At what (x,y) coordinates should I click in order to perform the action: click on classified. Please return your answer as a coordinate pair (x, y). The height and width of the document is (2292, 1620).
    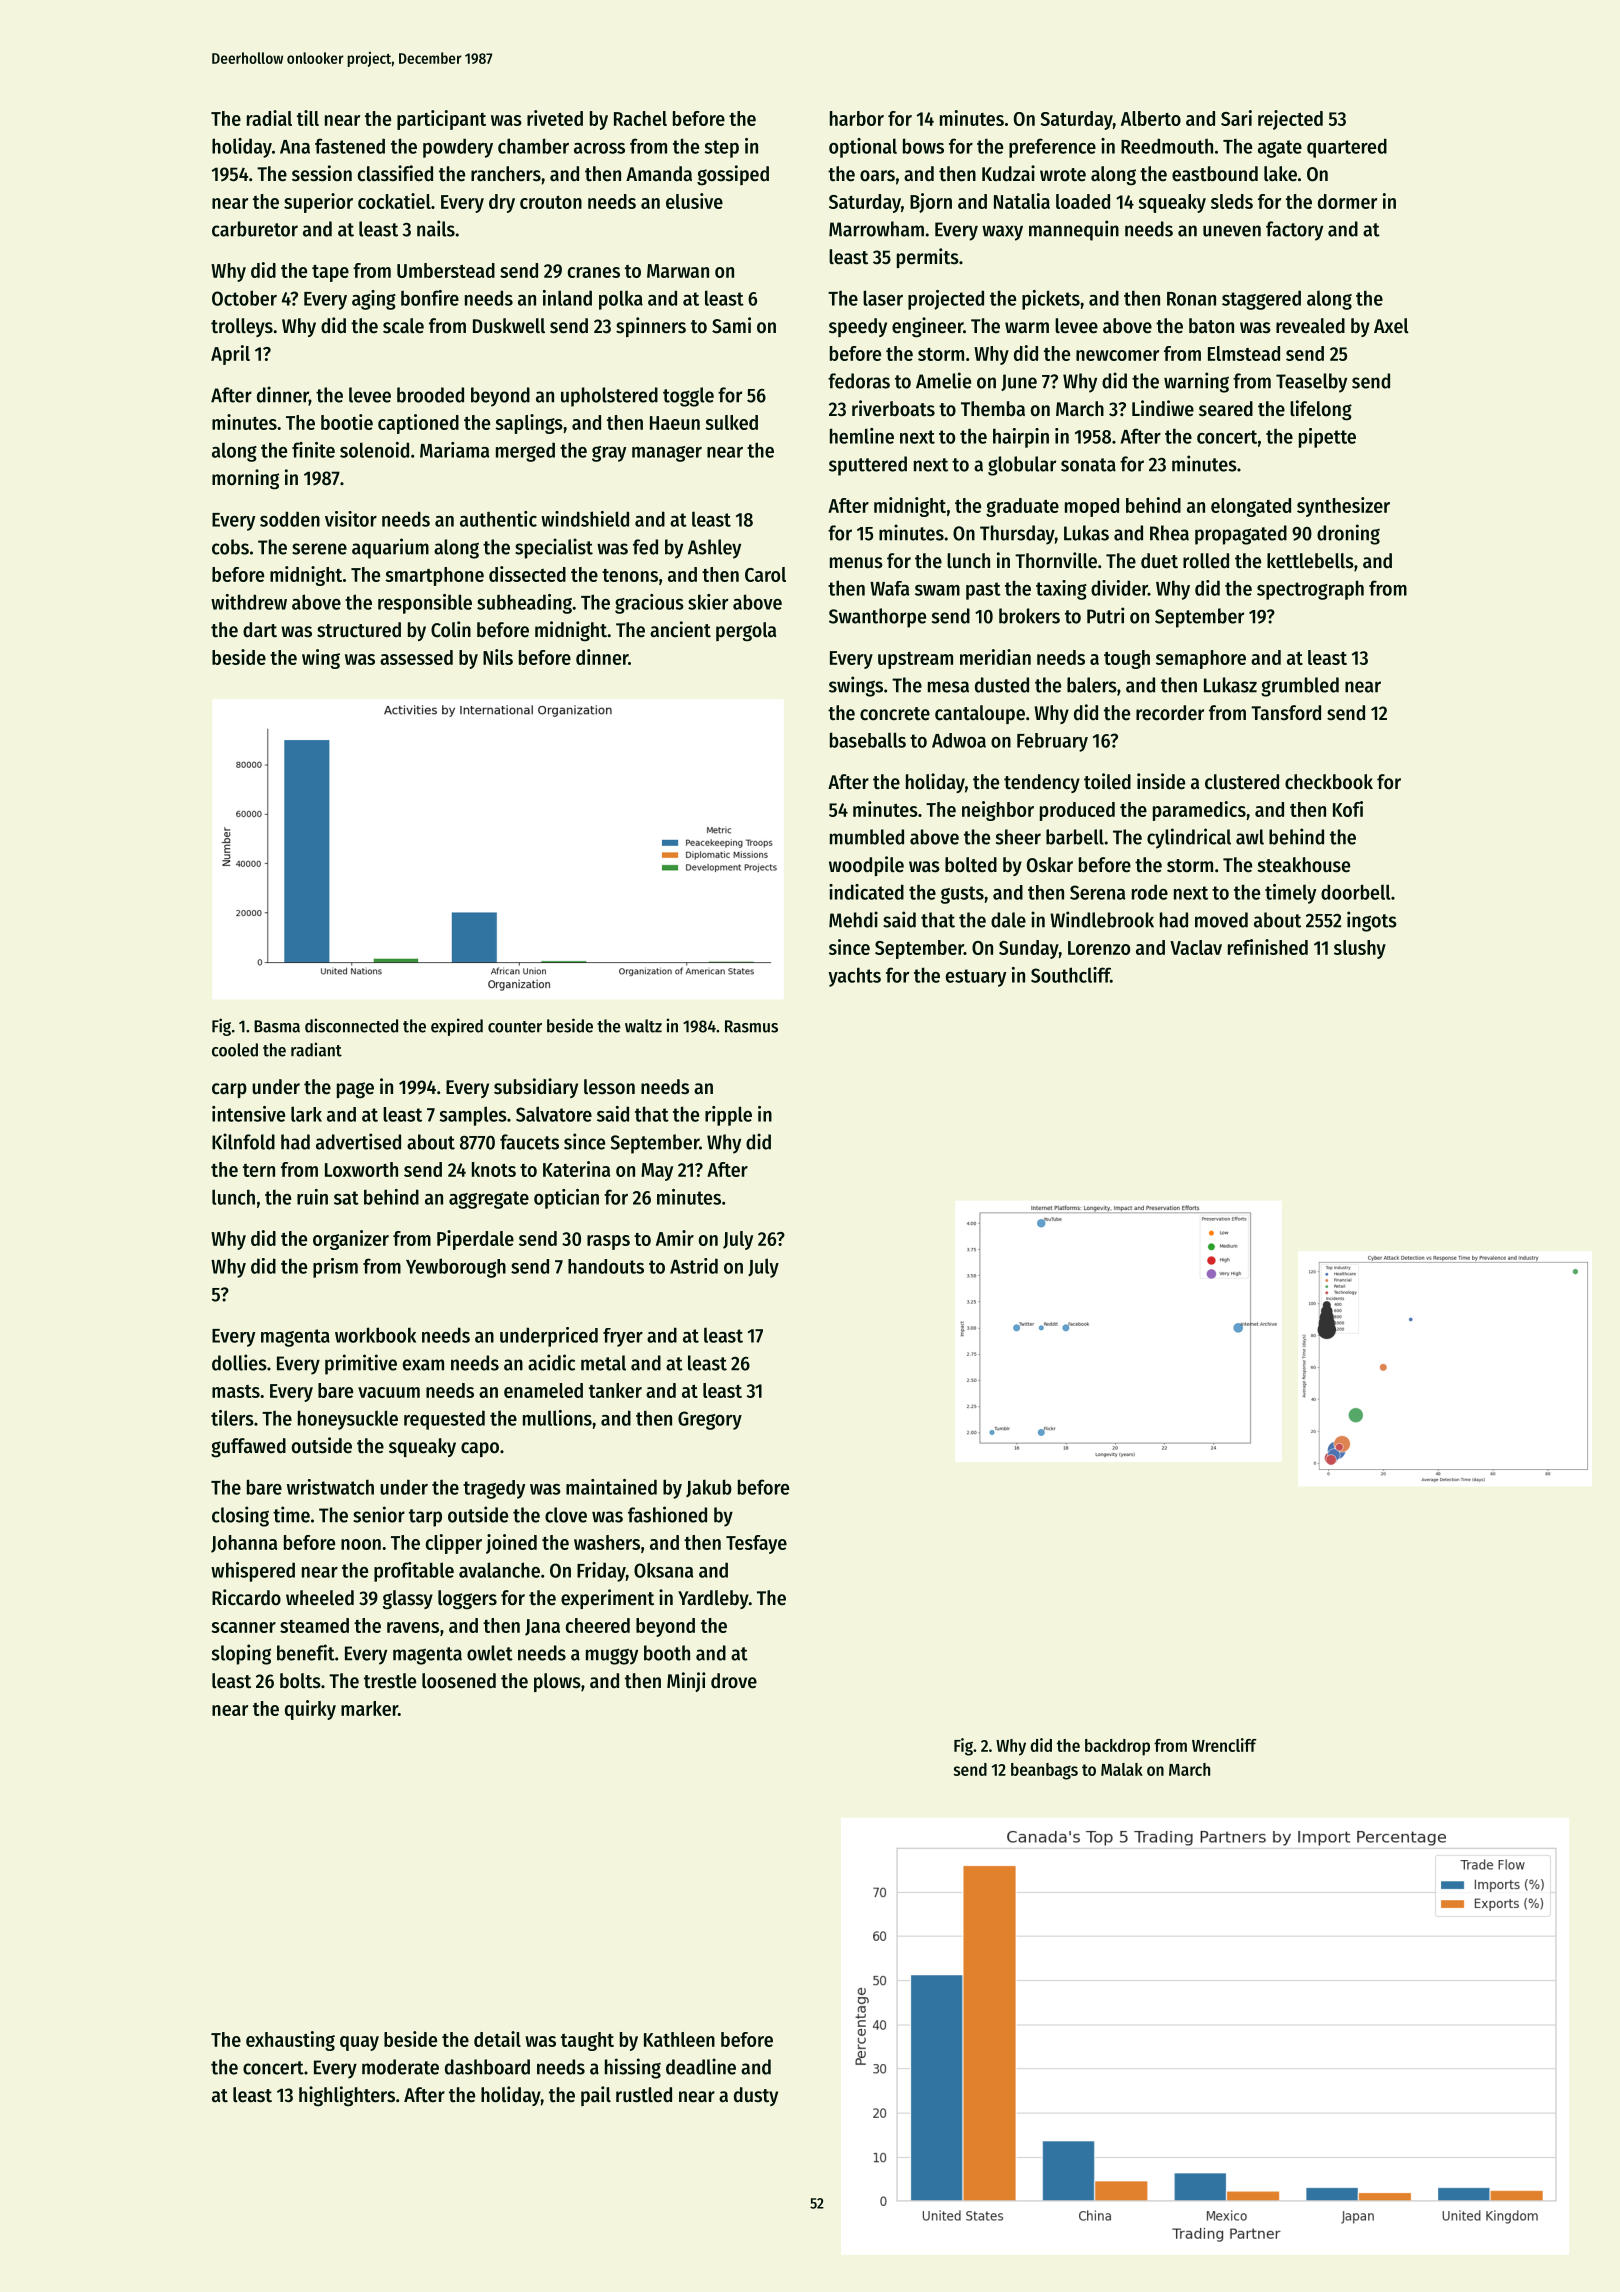
    Looking at the image, I should click on (395, 173).
